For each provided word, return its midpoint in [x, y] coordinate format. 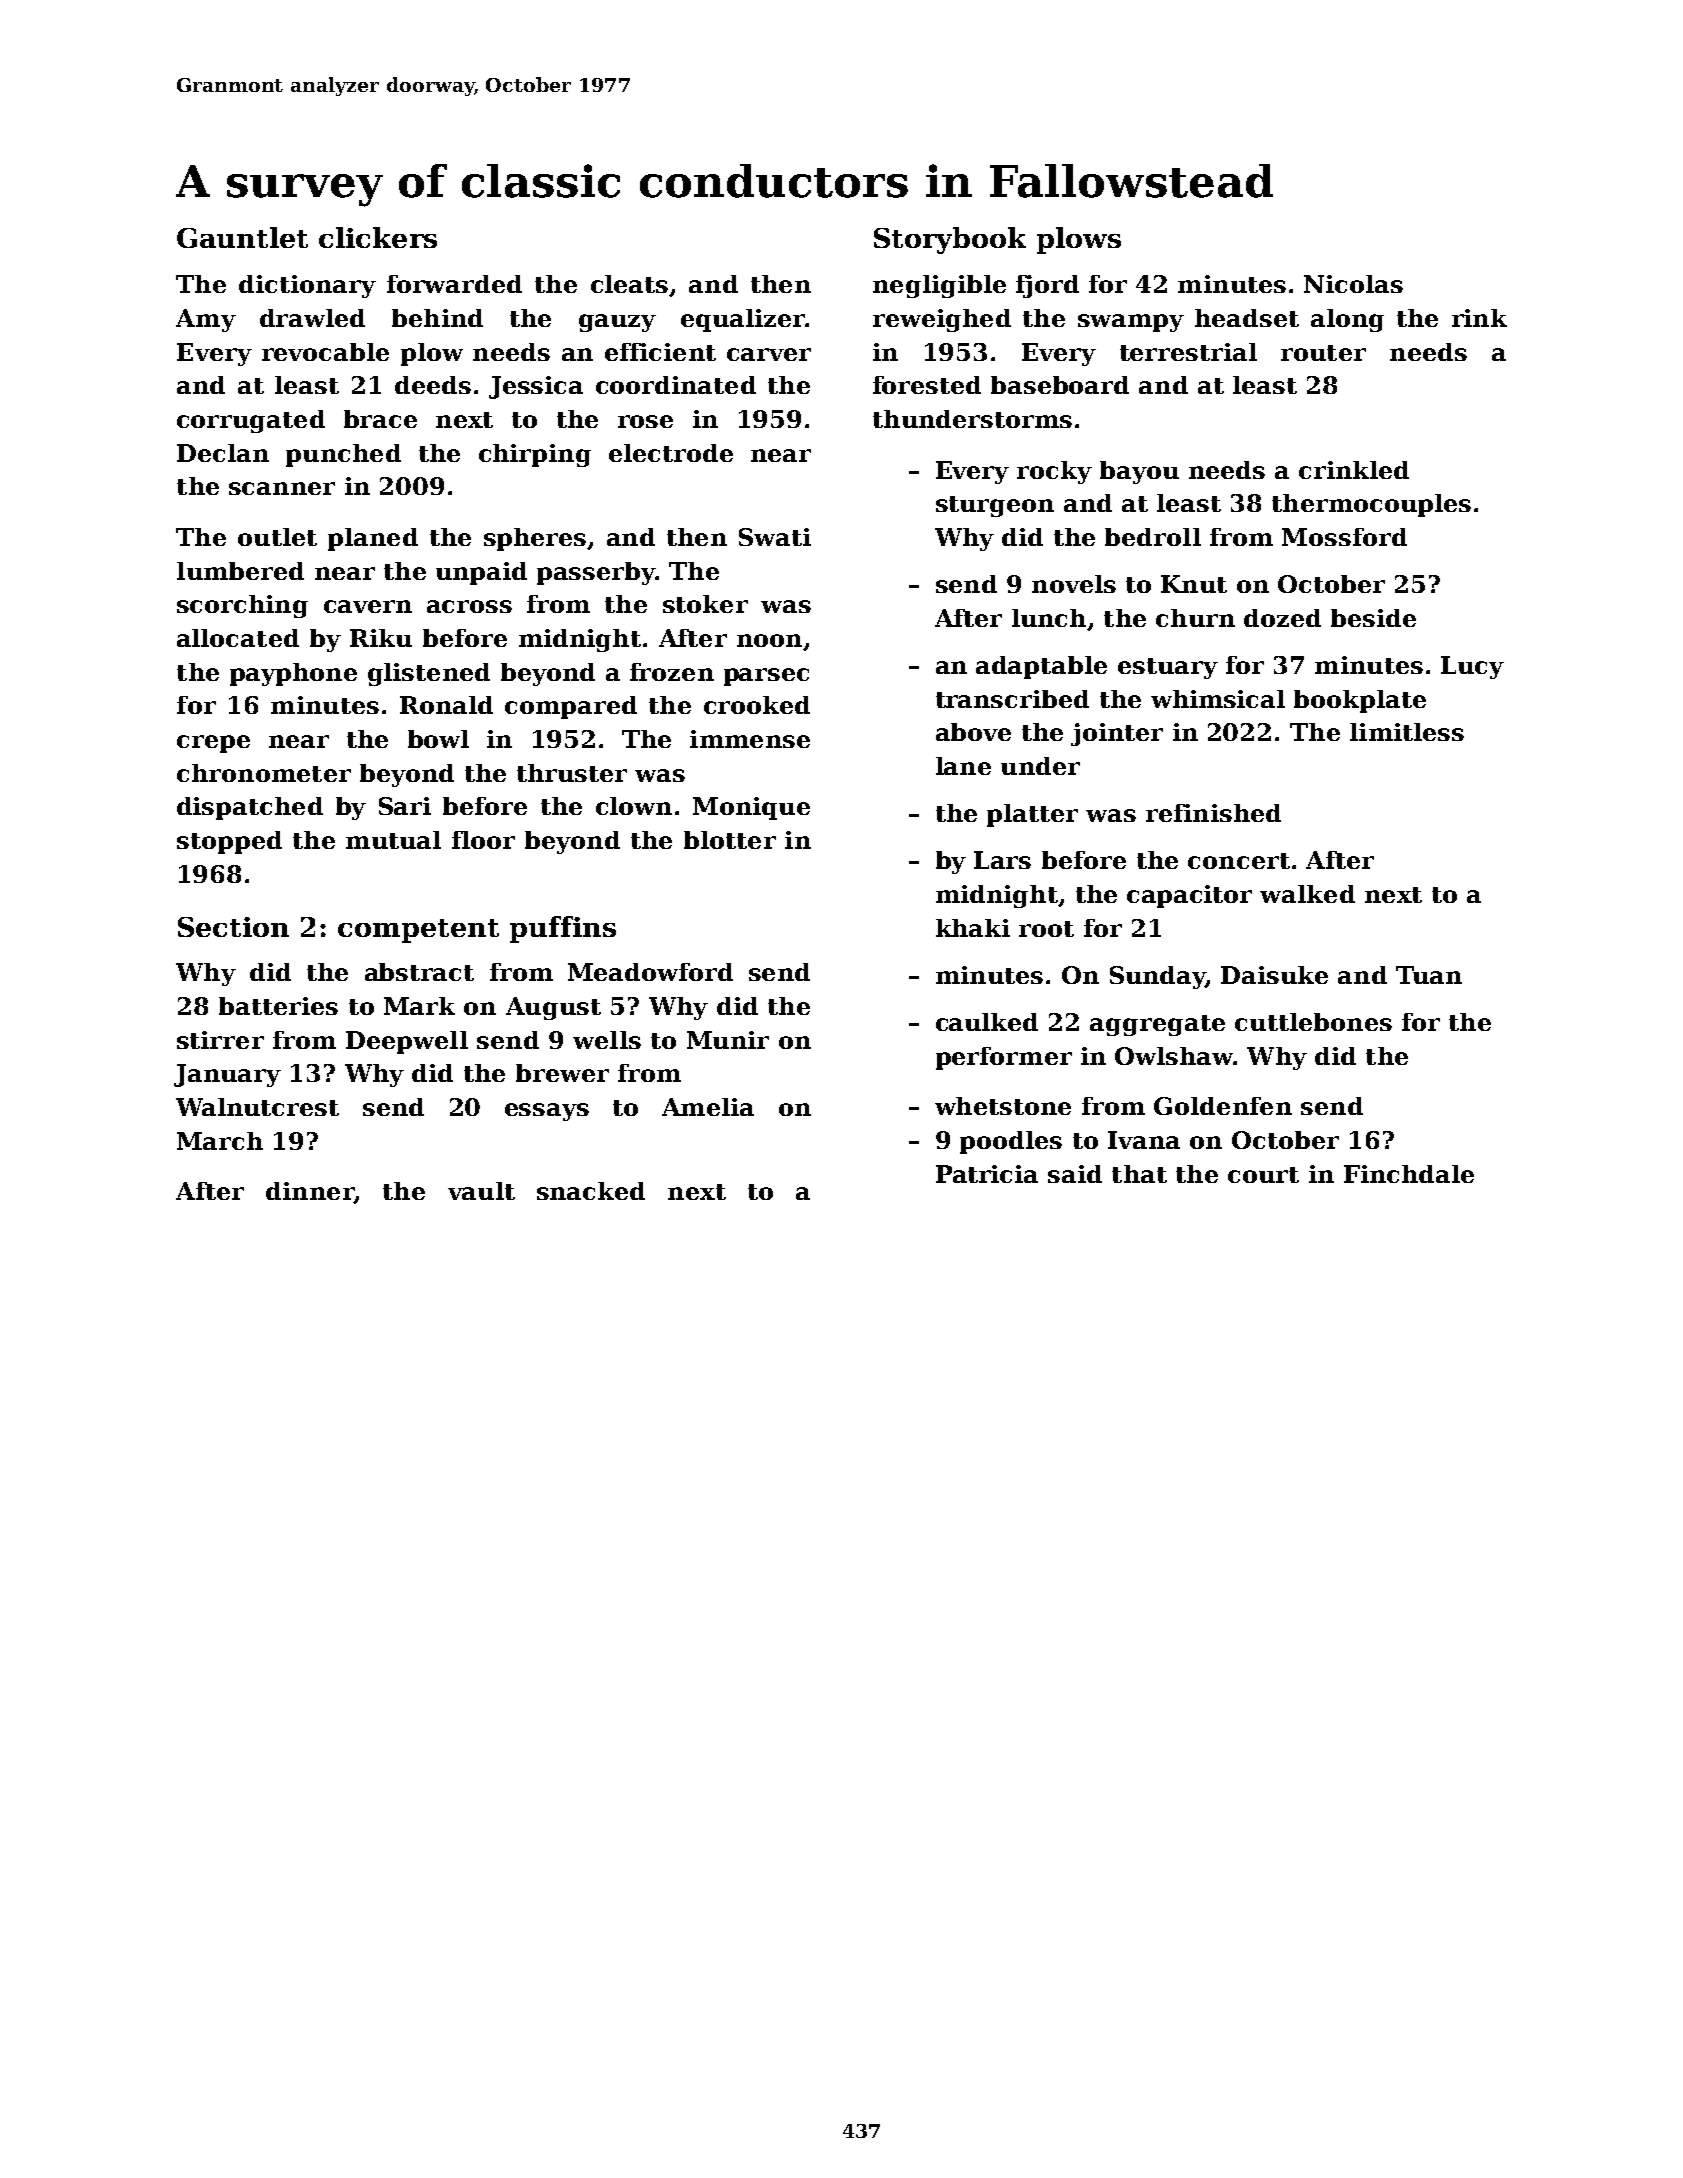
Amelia [708, 1107]
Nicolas [1353, 284]
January [227, 1075]
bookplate [1360, 701]
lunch [1049, 618]
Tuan [1429, 975]
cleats [629, 284]
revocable [325, 352]
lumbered [240, 571]
